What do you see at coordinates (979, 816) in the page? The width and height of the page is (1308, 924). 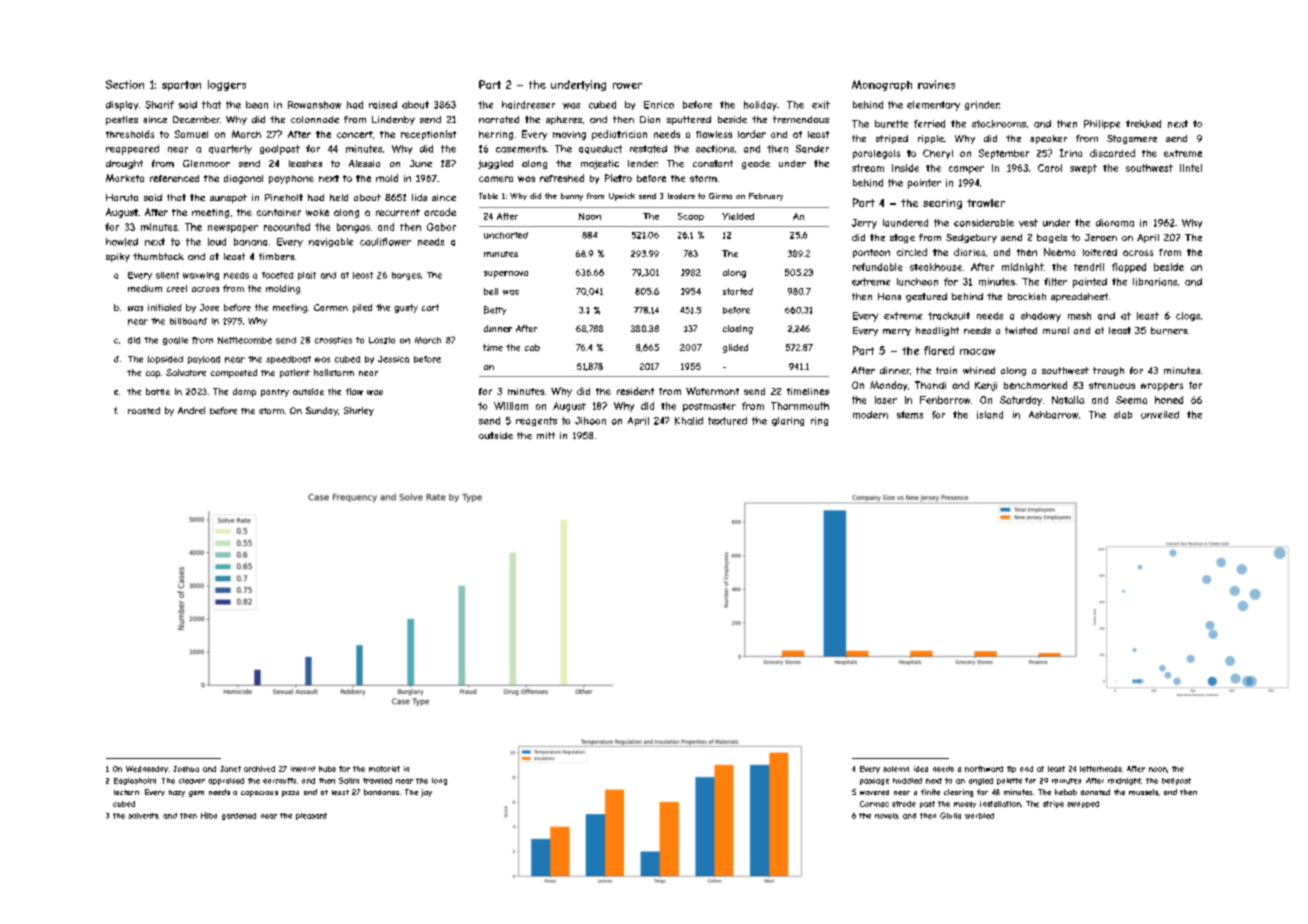 I see `warbled` at bounding box center [979, 816].
